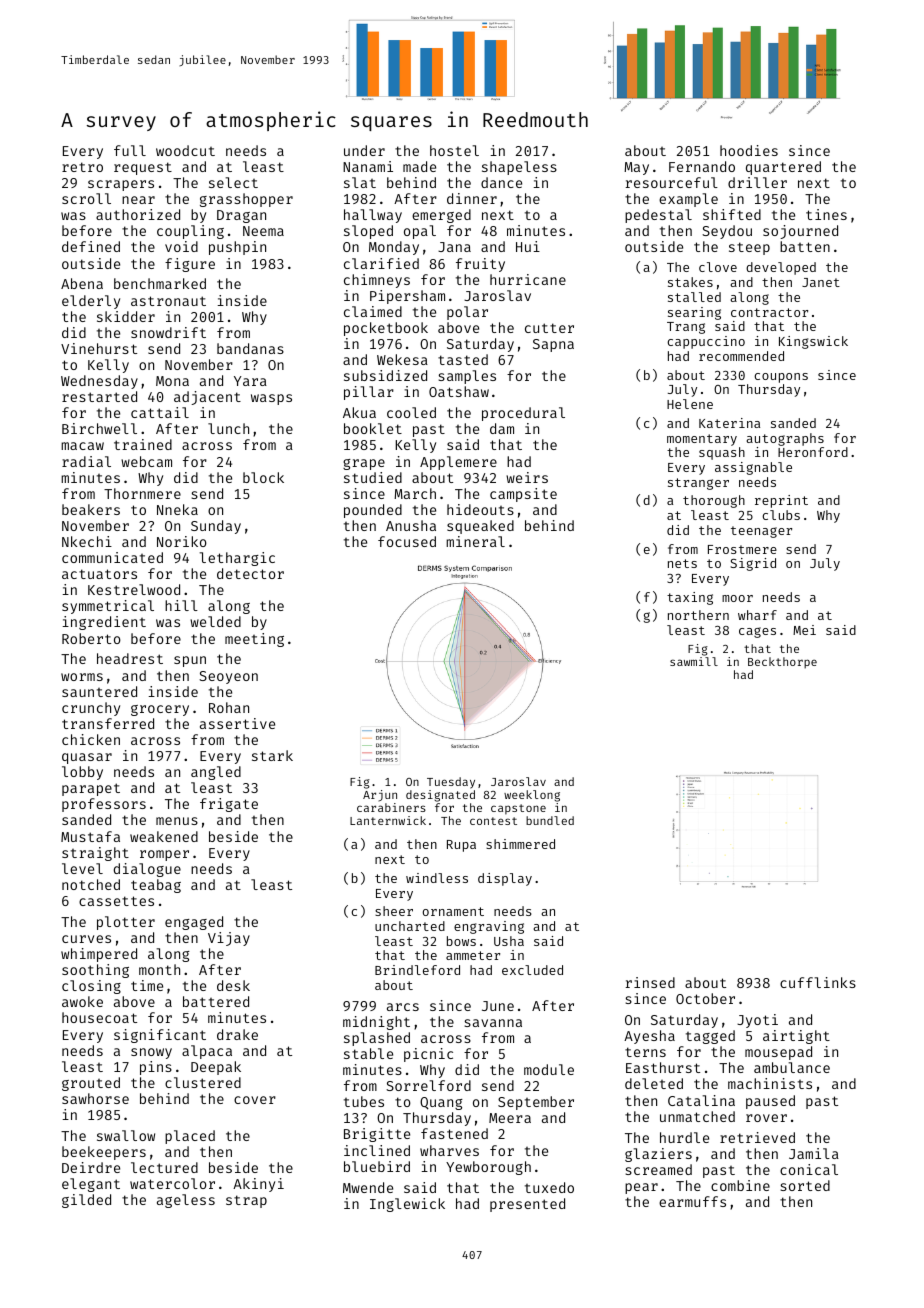 The height and width of the screenshot is (1308, 924). Describe the element at coordinates (782, 663) in the screenshot. I see `Beckthorpe` at that location.
